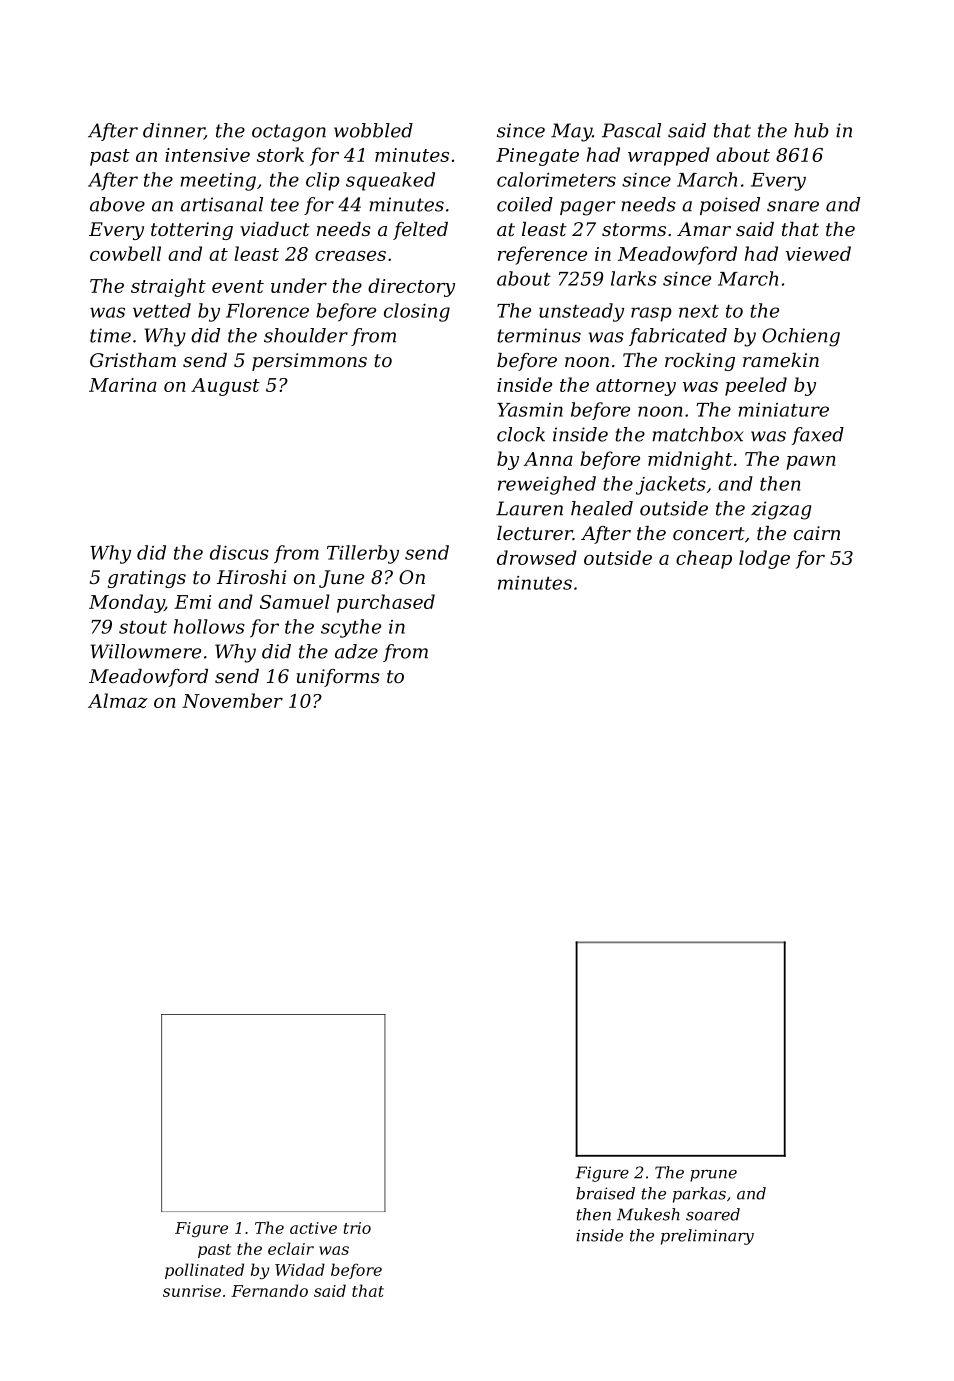  Describe the element at coordinates (357, 1228) in the screenshot. I see `trio` at that location.
